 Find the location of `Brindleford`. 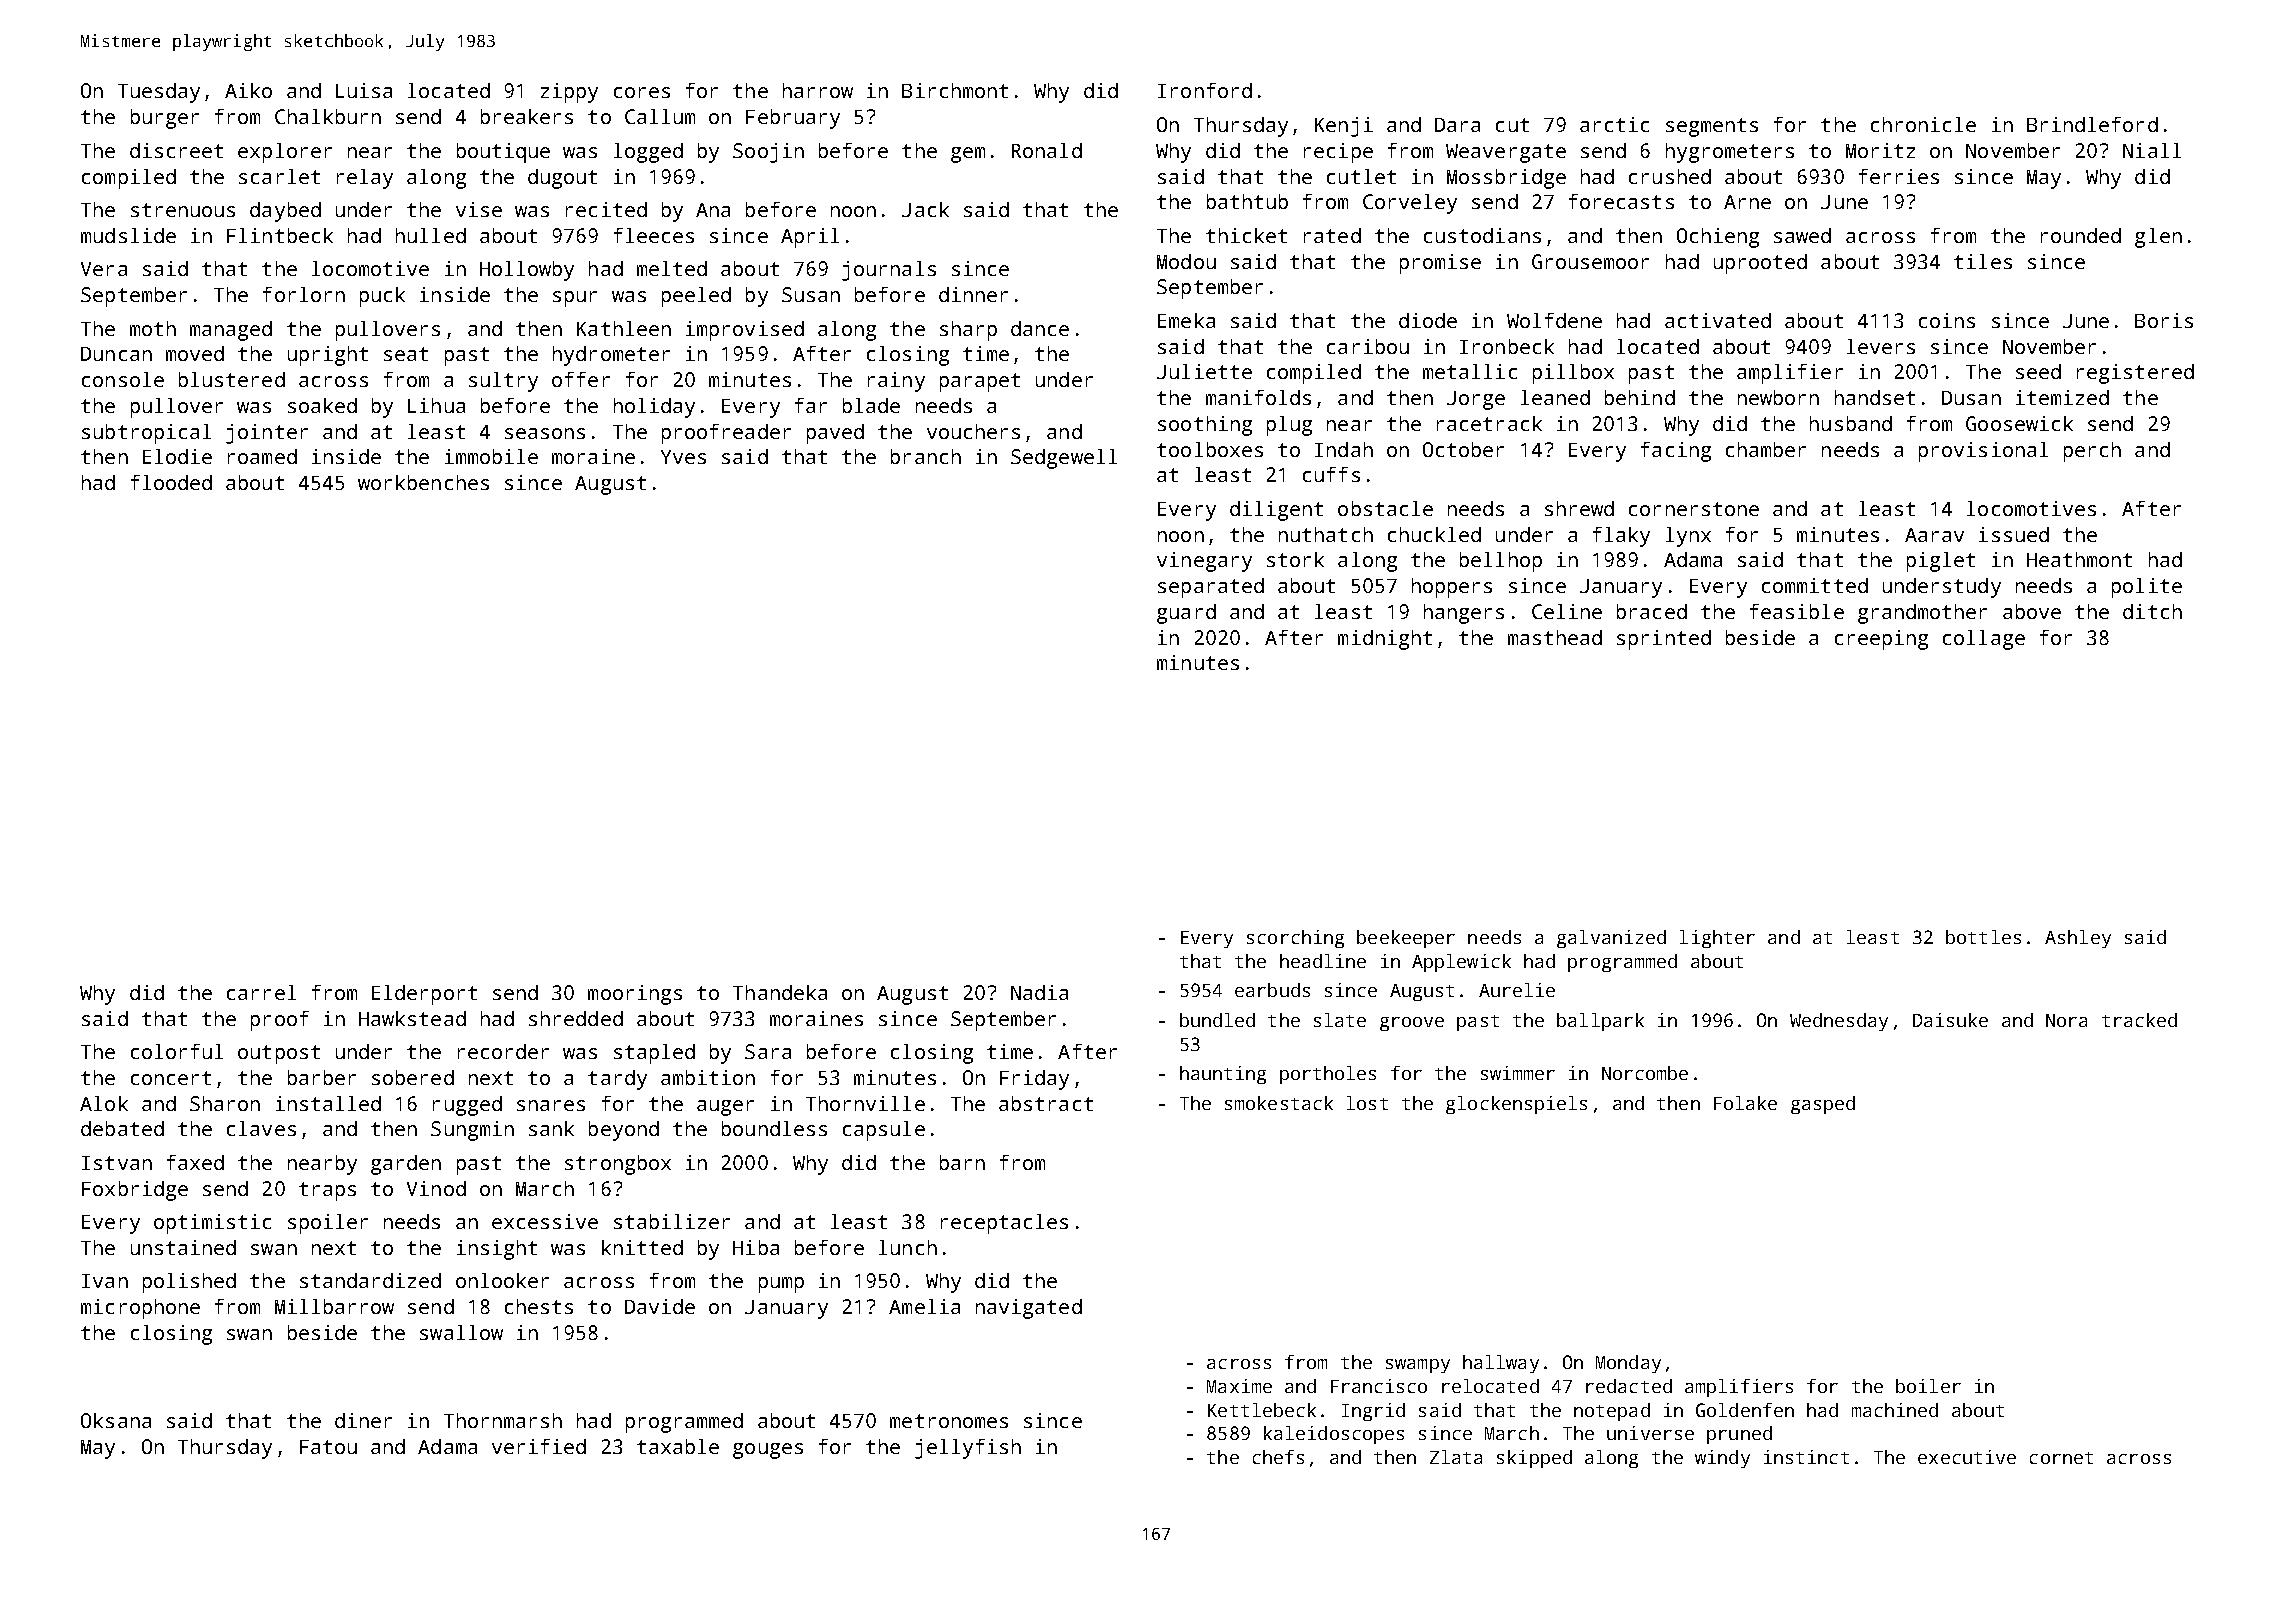

Brindleford is located at coordinates (2092, 124).
